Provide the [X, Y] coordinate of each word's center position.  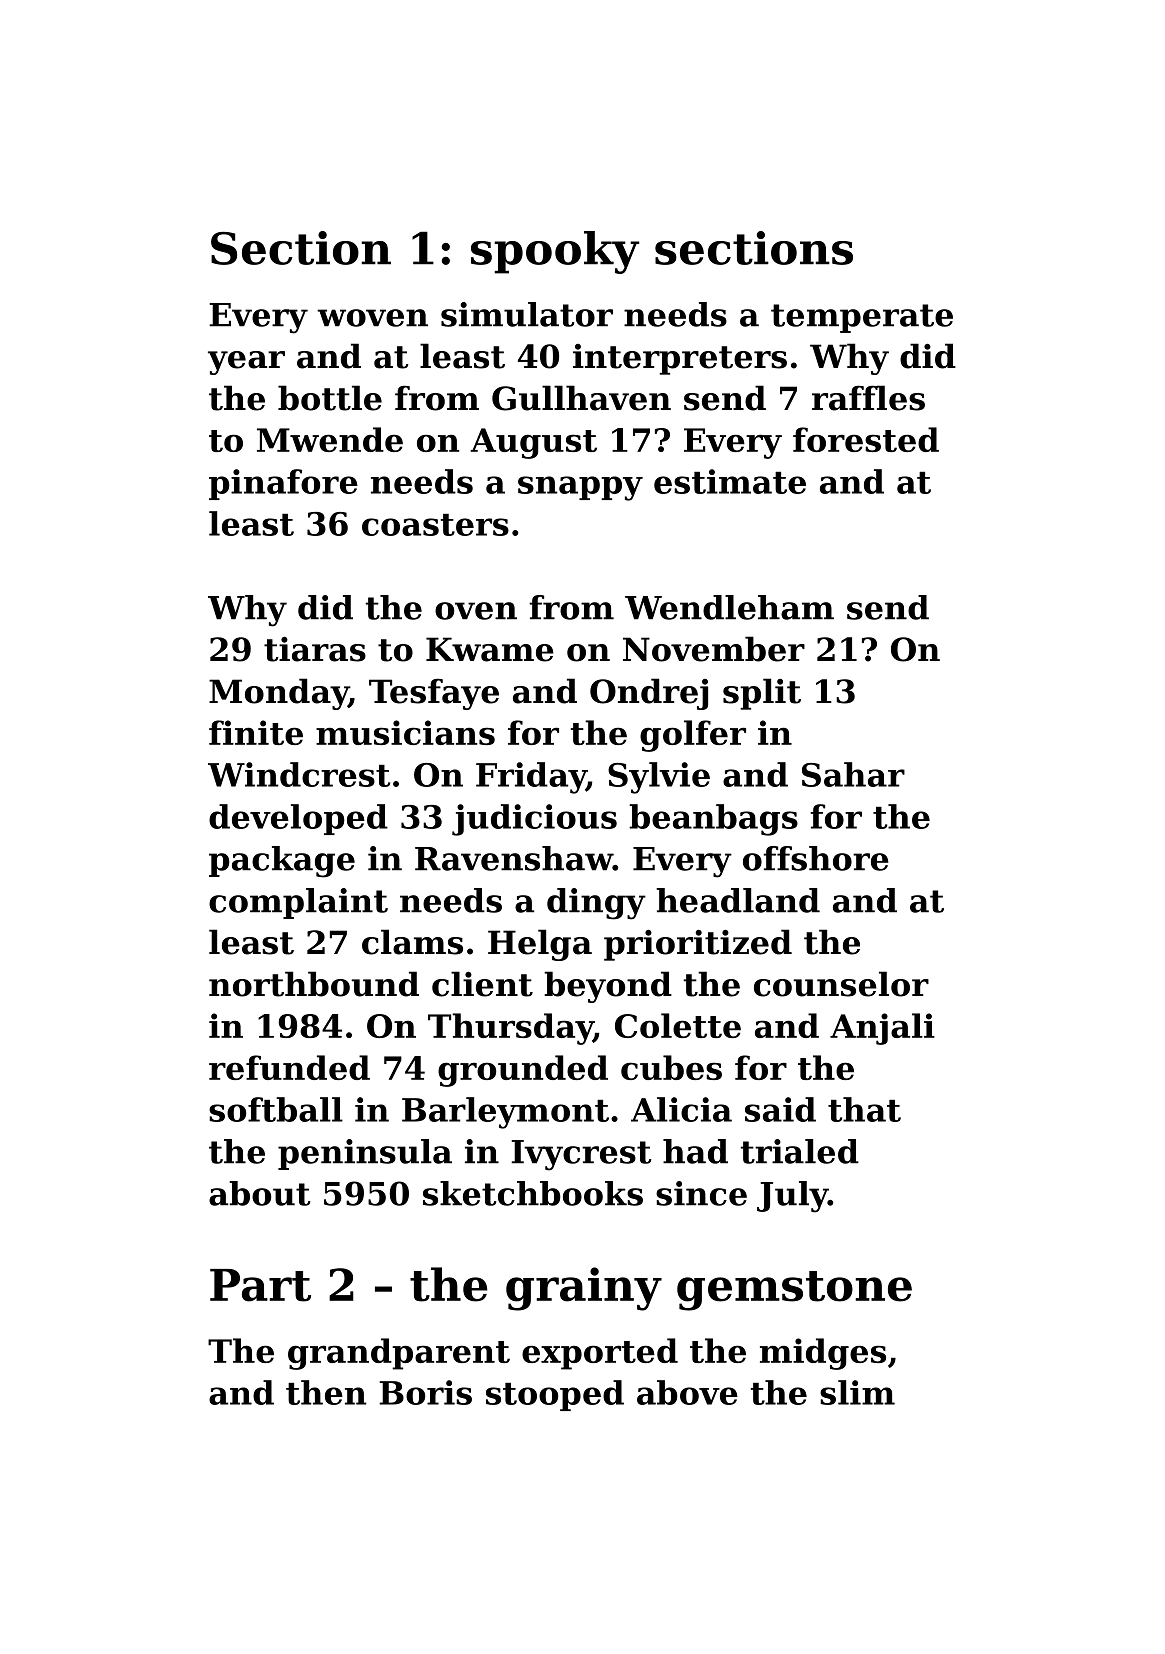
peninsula [365, 1154]
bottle [330, 398]
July [792, 1197]
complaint [298, 903]
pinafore [283, 484]
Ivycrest [581, 1155]
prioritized [698, 945]
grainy [584, 1289]
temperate [862, 318]
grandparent [399, 1354]
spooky [555, 252]
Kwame [490, 649]
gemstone [794, 1291]
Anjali [882, 1029]
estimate [730, 481]
